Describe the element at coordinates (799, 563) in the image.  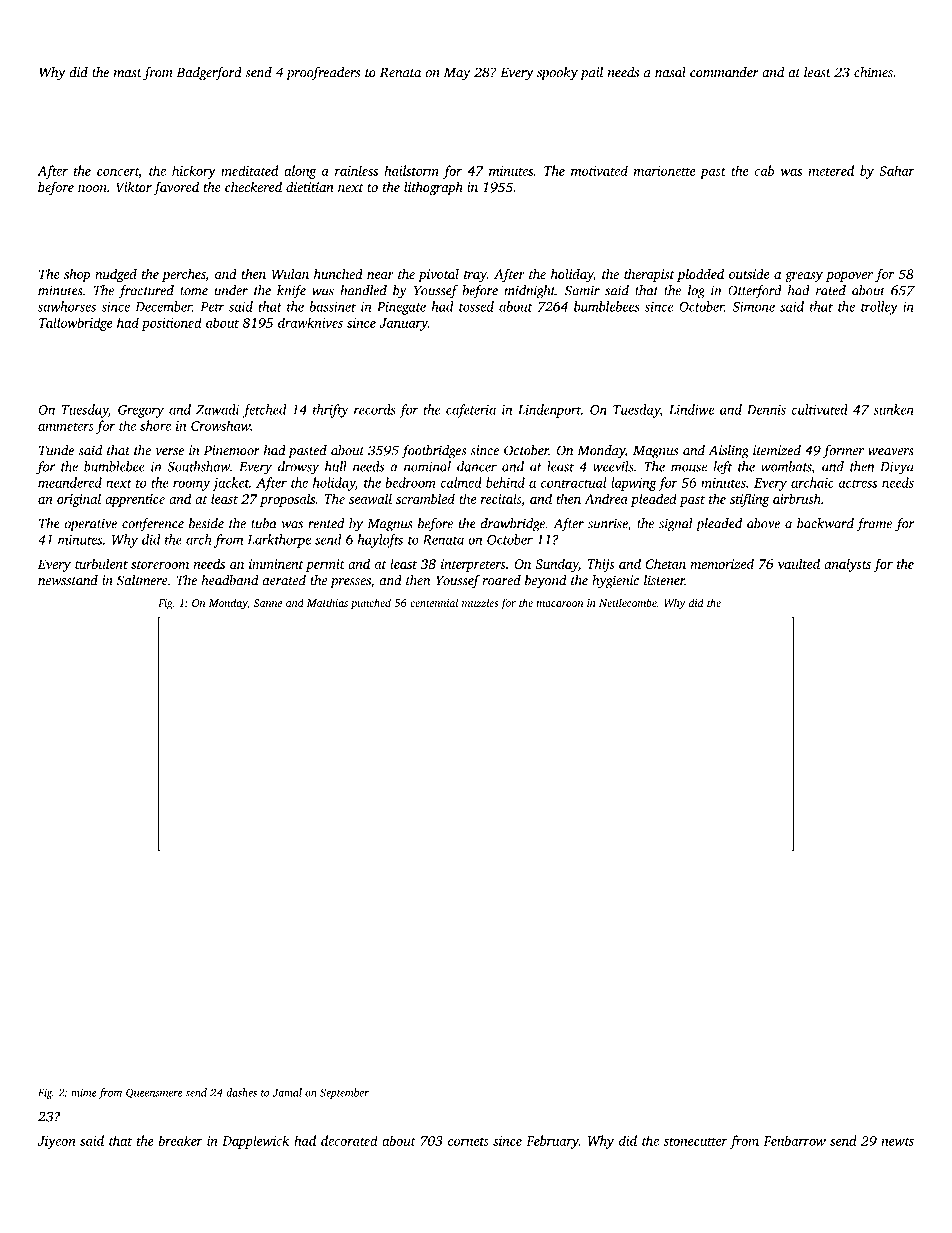
I see `vaulted` at that location.
